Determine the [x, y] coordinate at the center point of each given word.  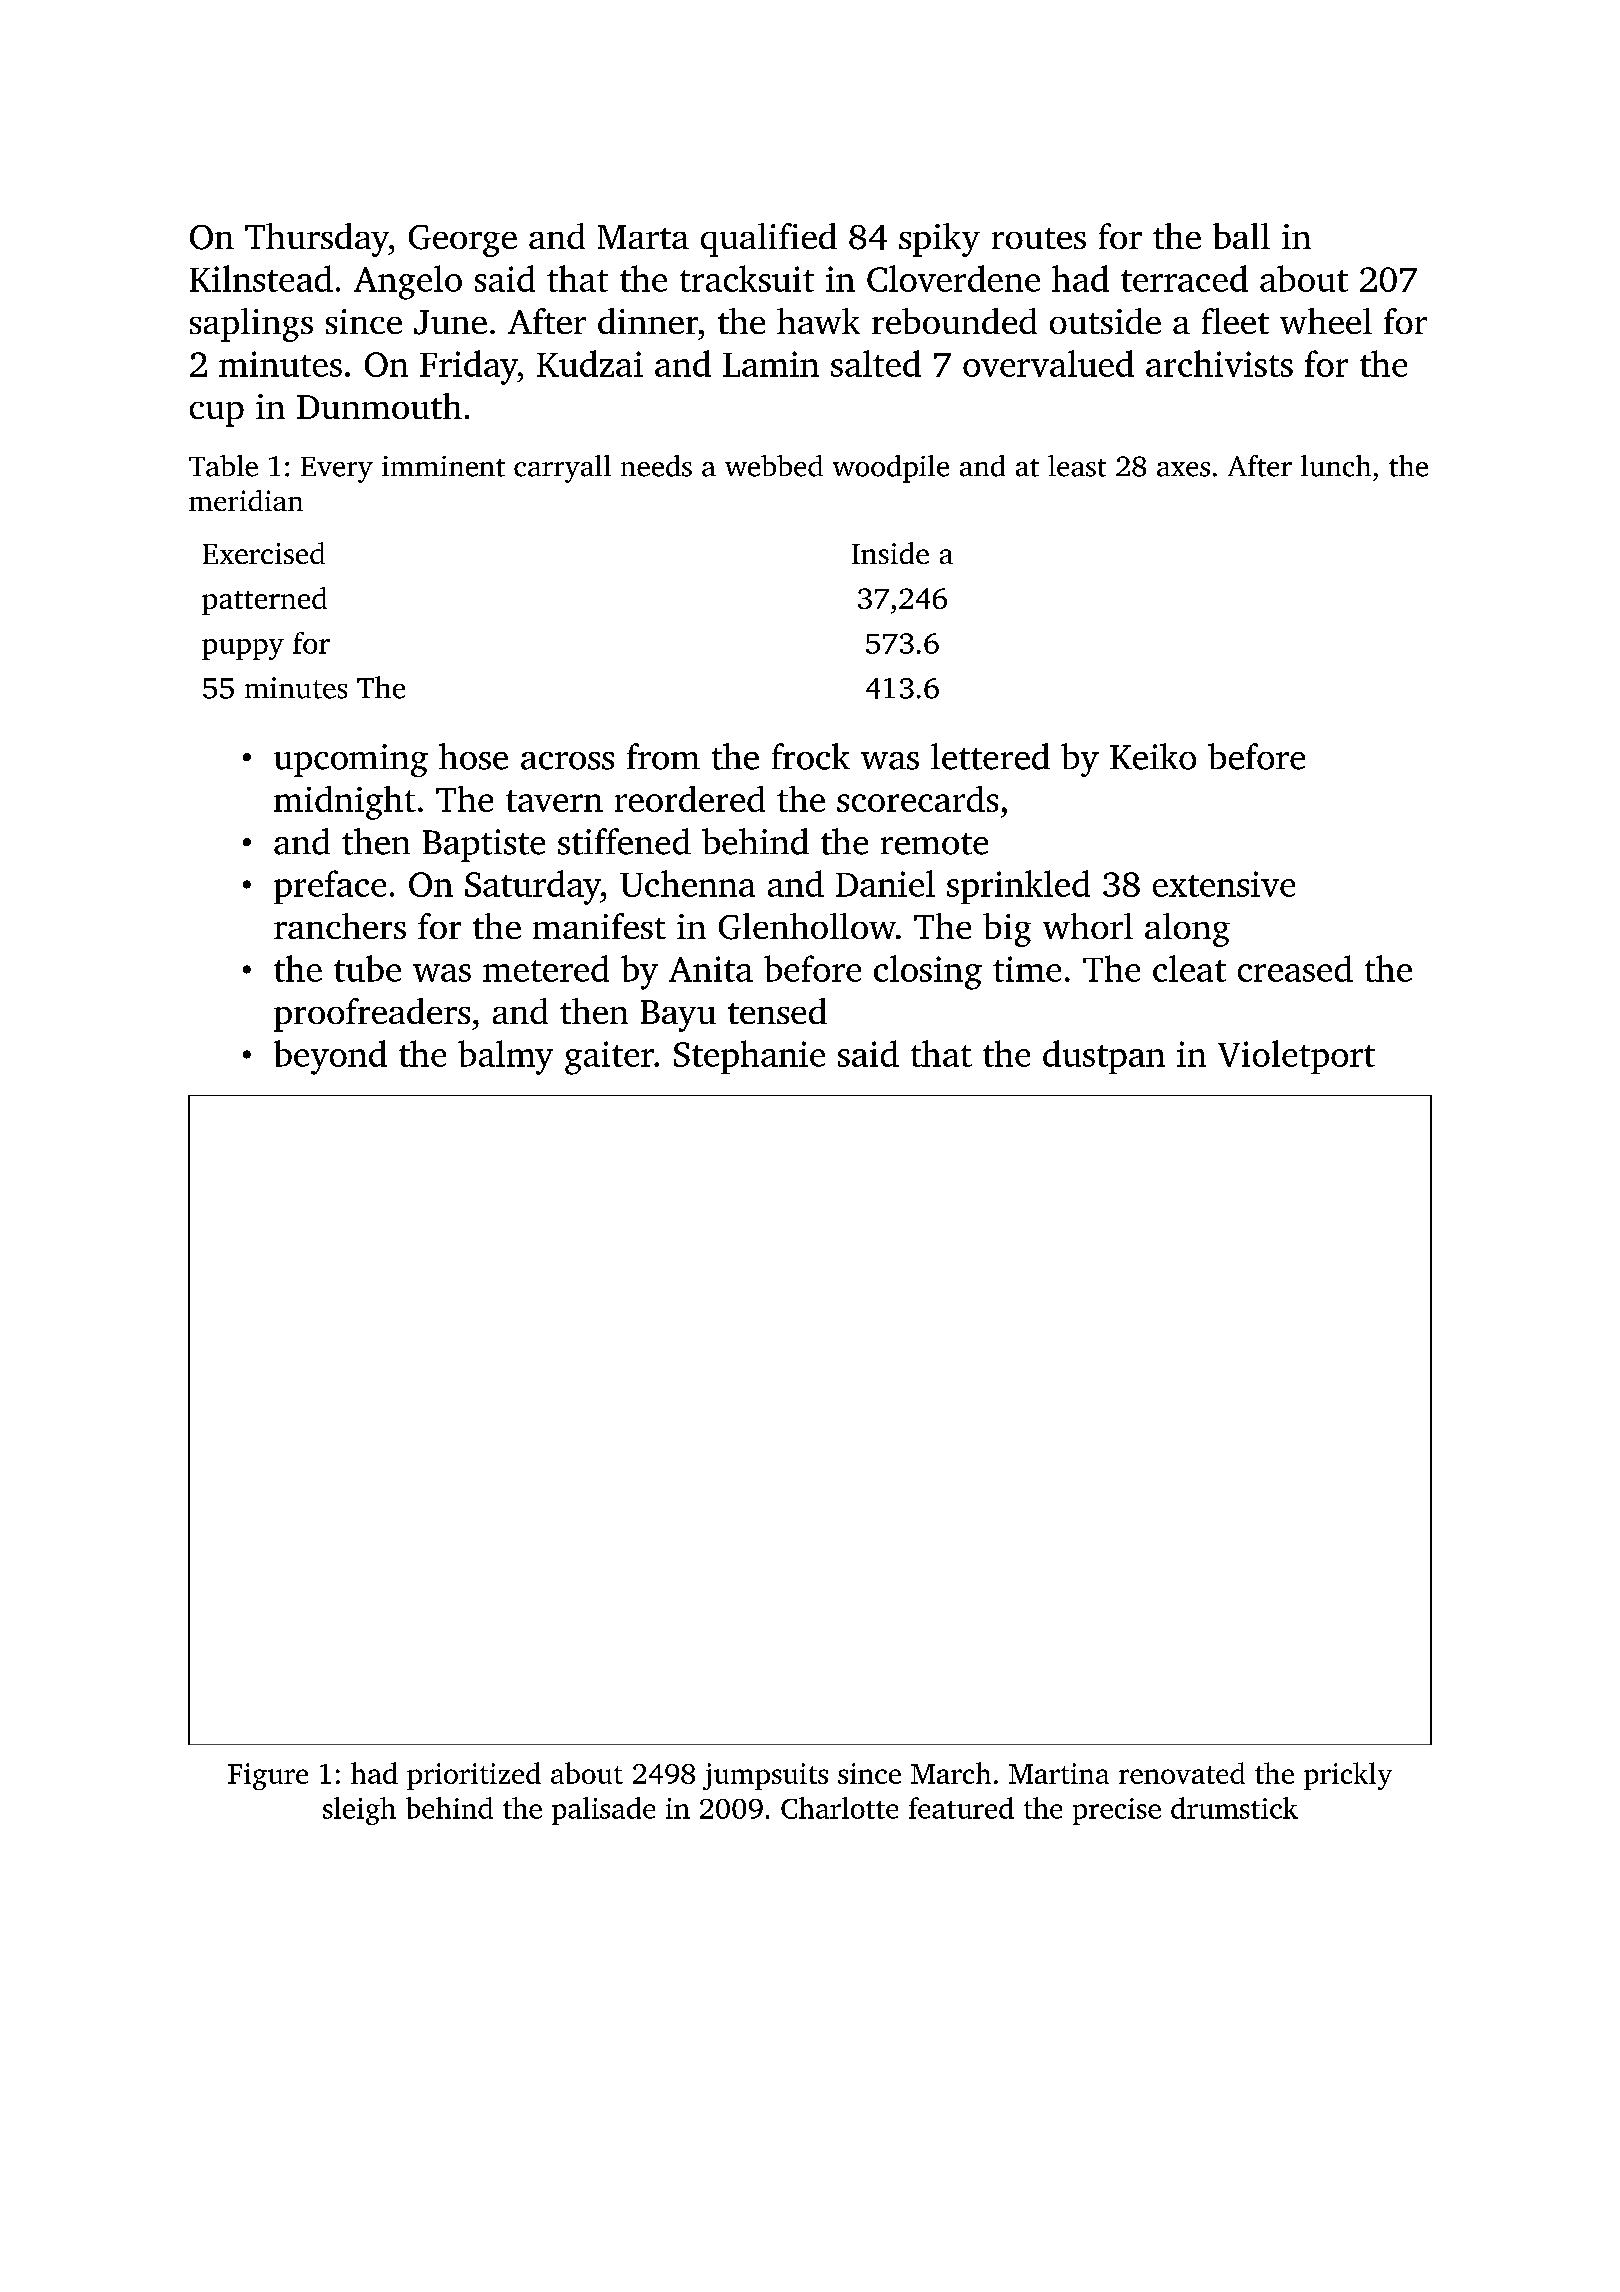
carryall [562, 469]
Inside [890, 553]
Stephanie [749, 1057]
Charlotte [839, 1808]
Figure [268, 1776]
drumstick [1234, 1808]
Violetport [1296, 1057]
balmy [505, 1057]
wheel [1326, 321]
